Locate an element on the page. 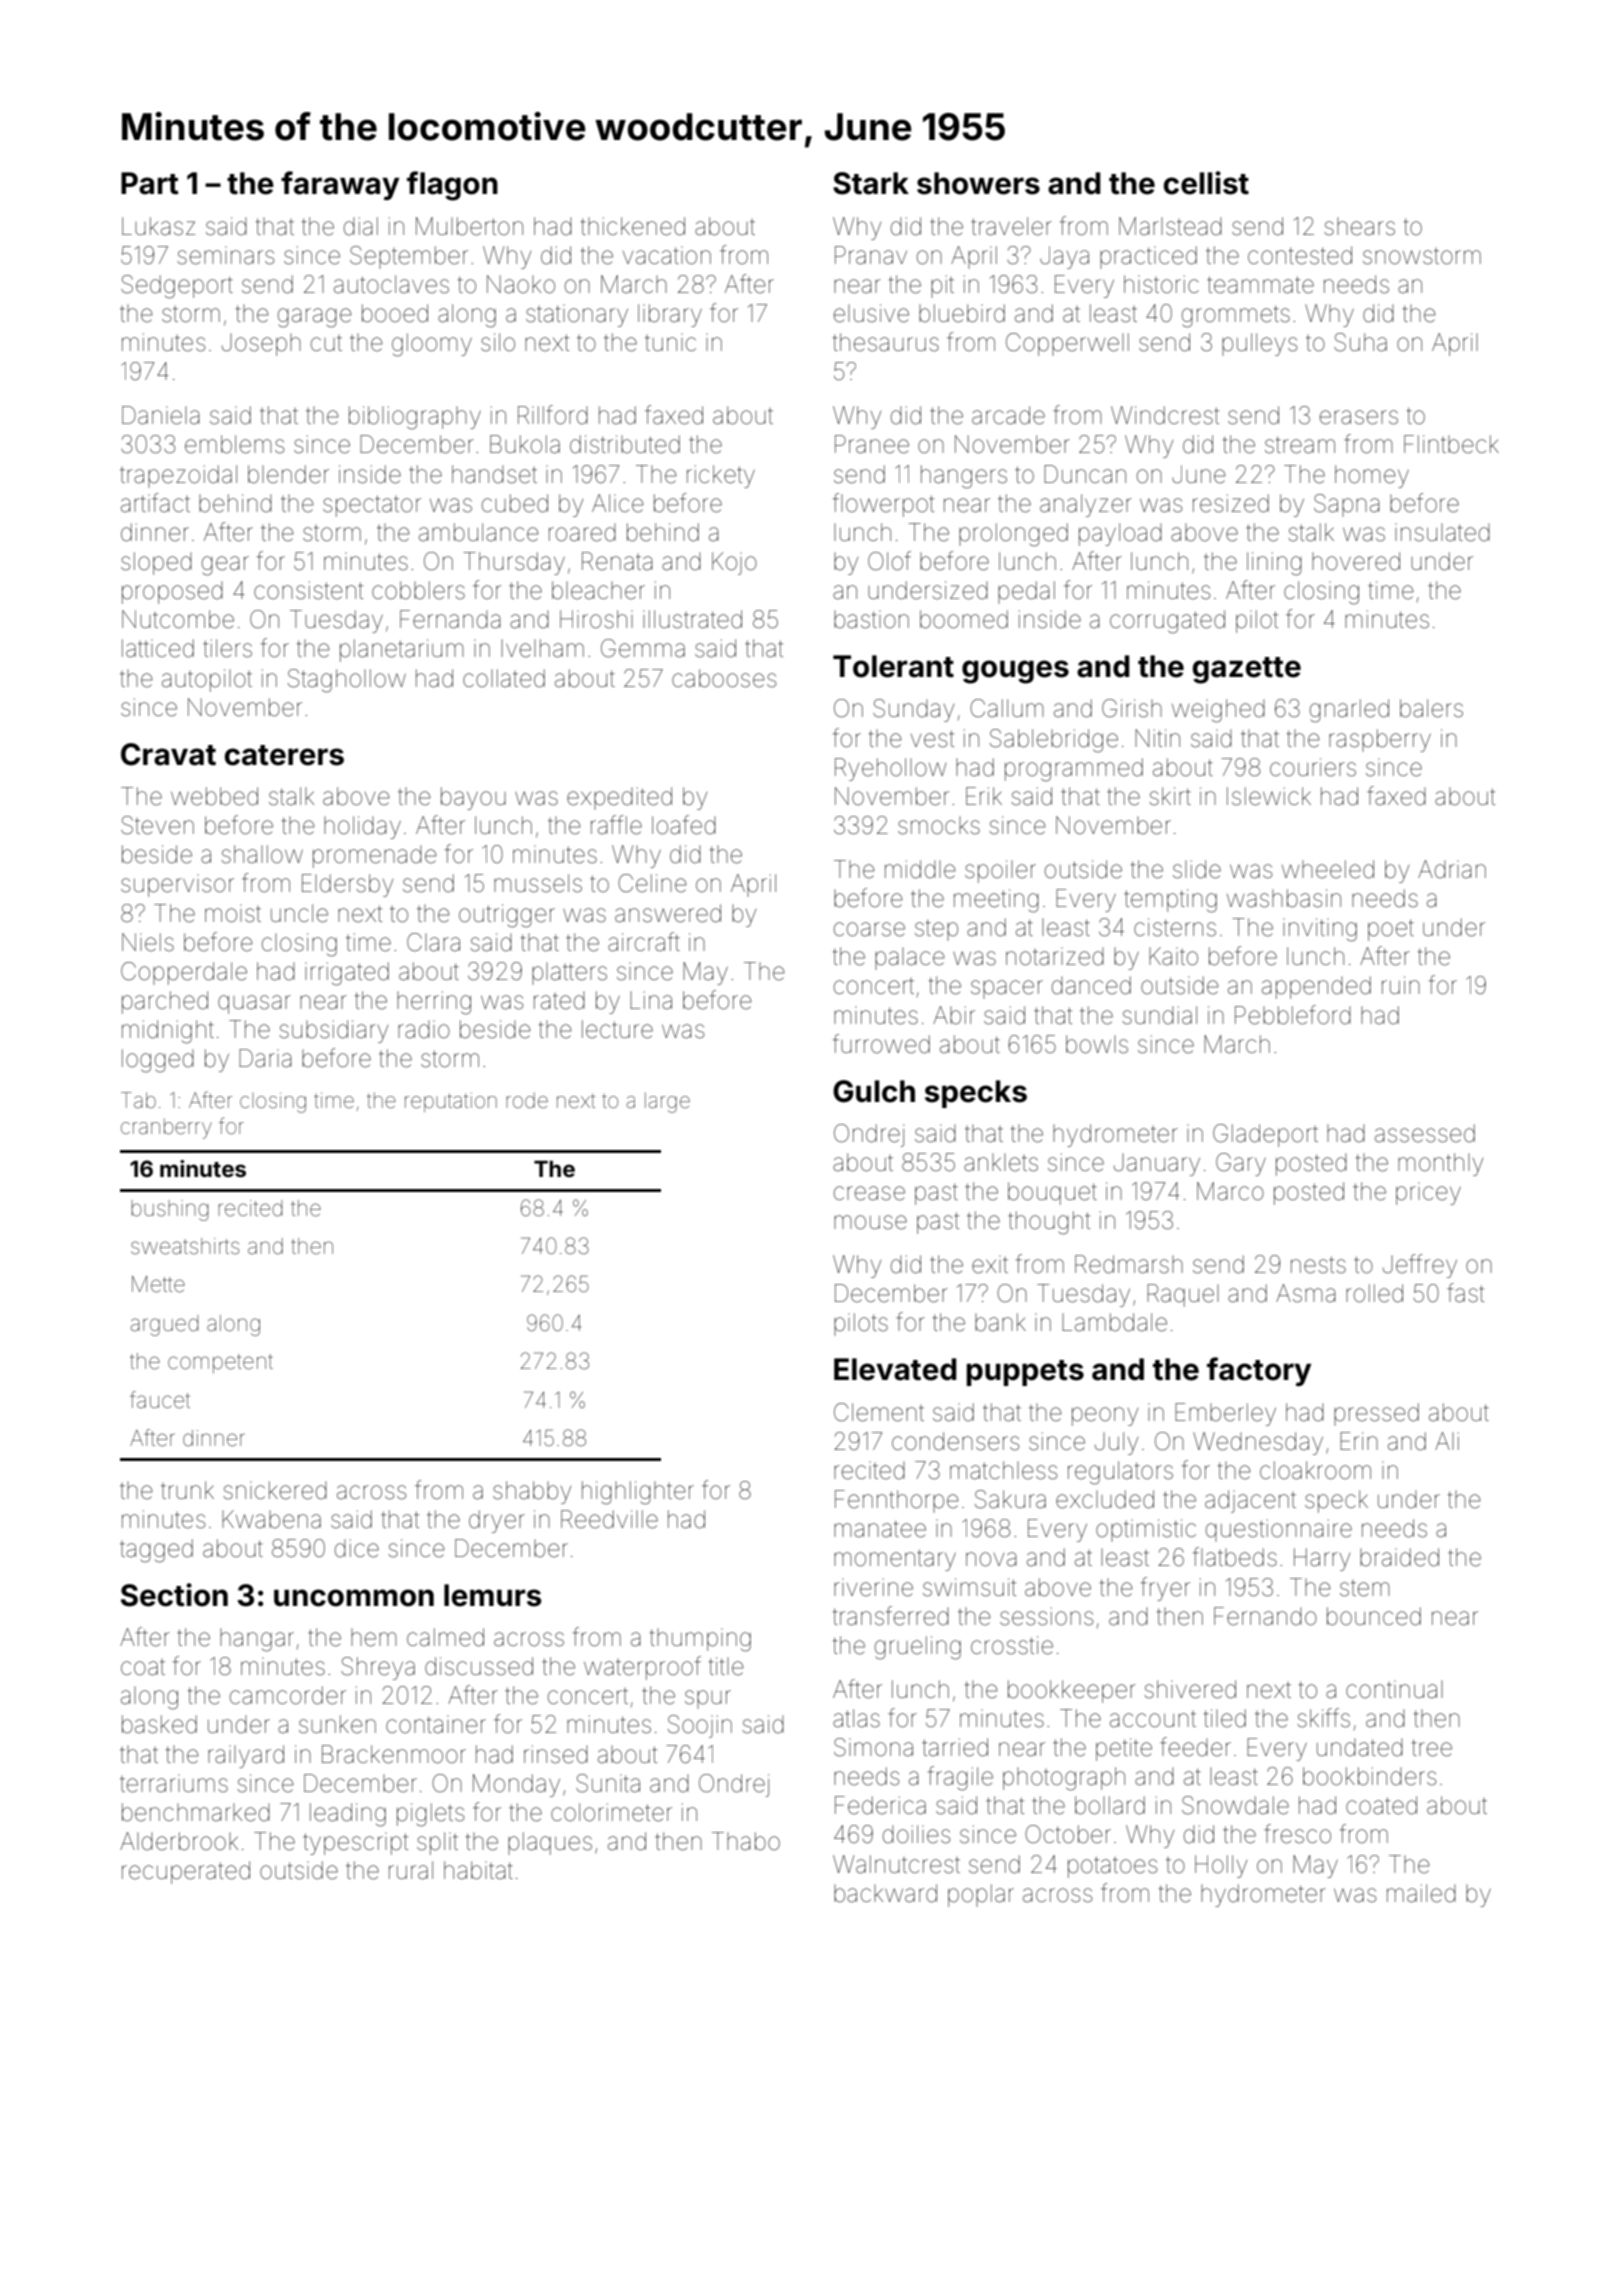 The width and height of the page is (1620, 2292). Niels is located at coordinates (148, 942).
